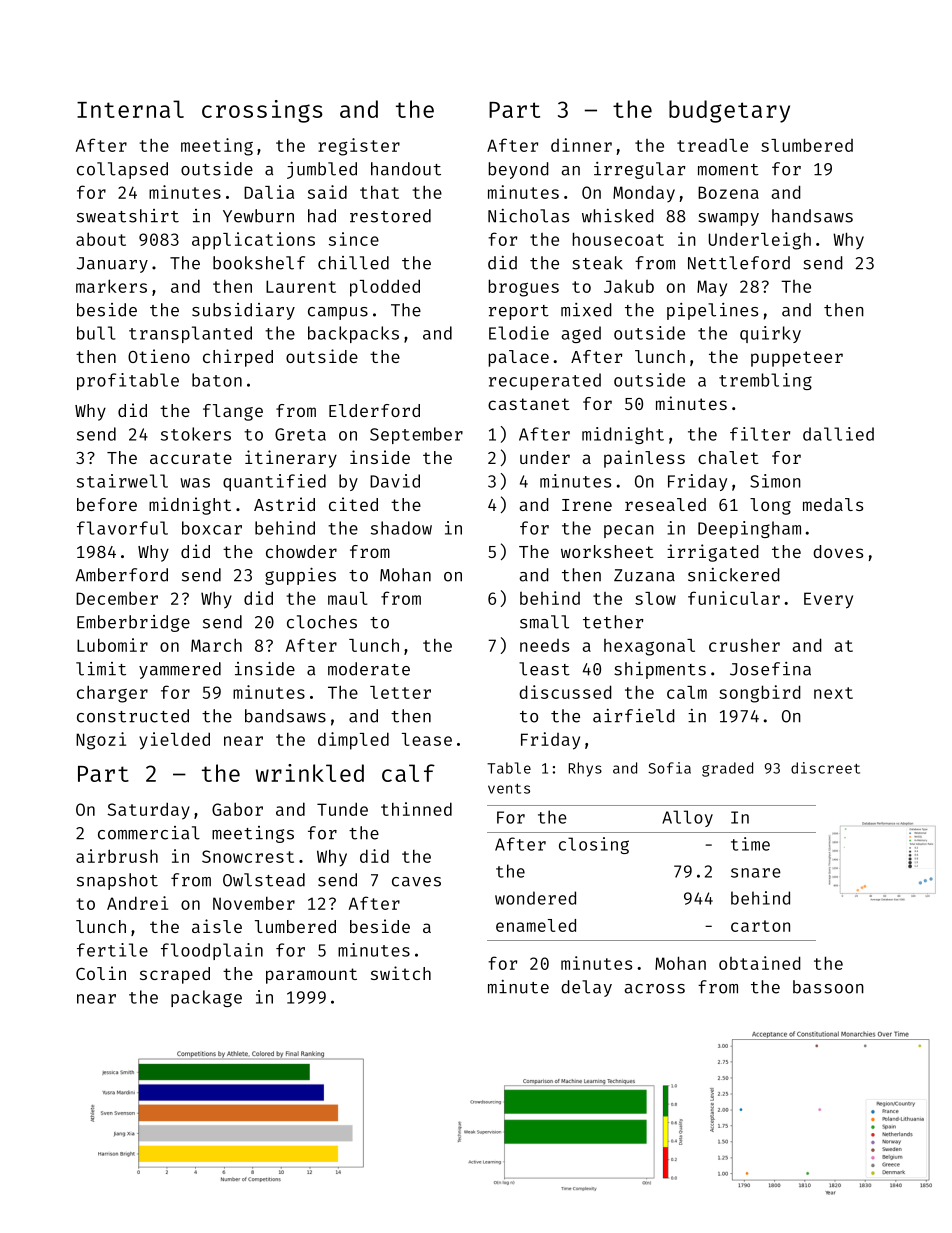  What do you see at coordinates (838, 434) in the document?
I see `dallied` at bounding box center [838, 434].
